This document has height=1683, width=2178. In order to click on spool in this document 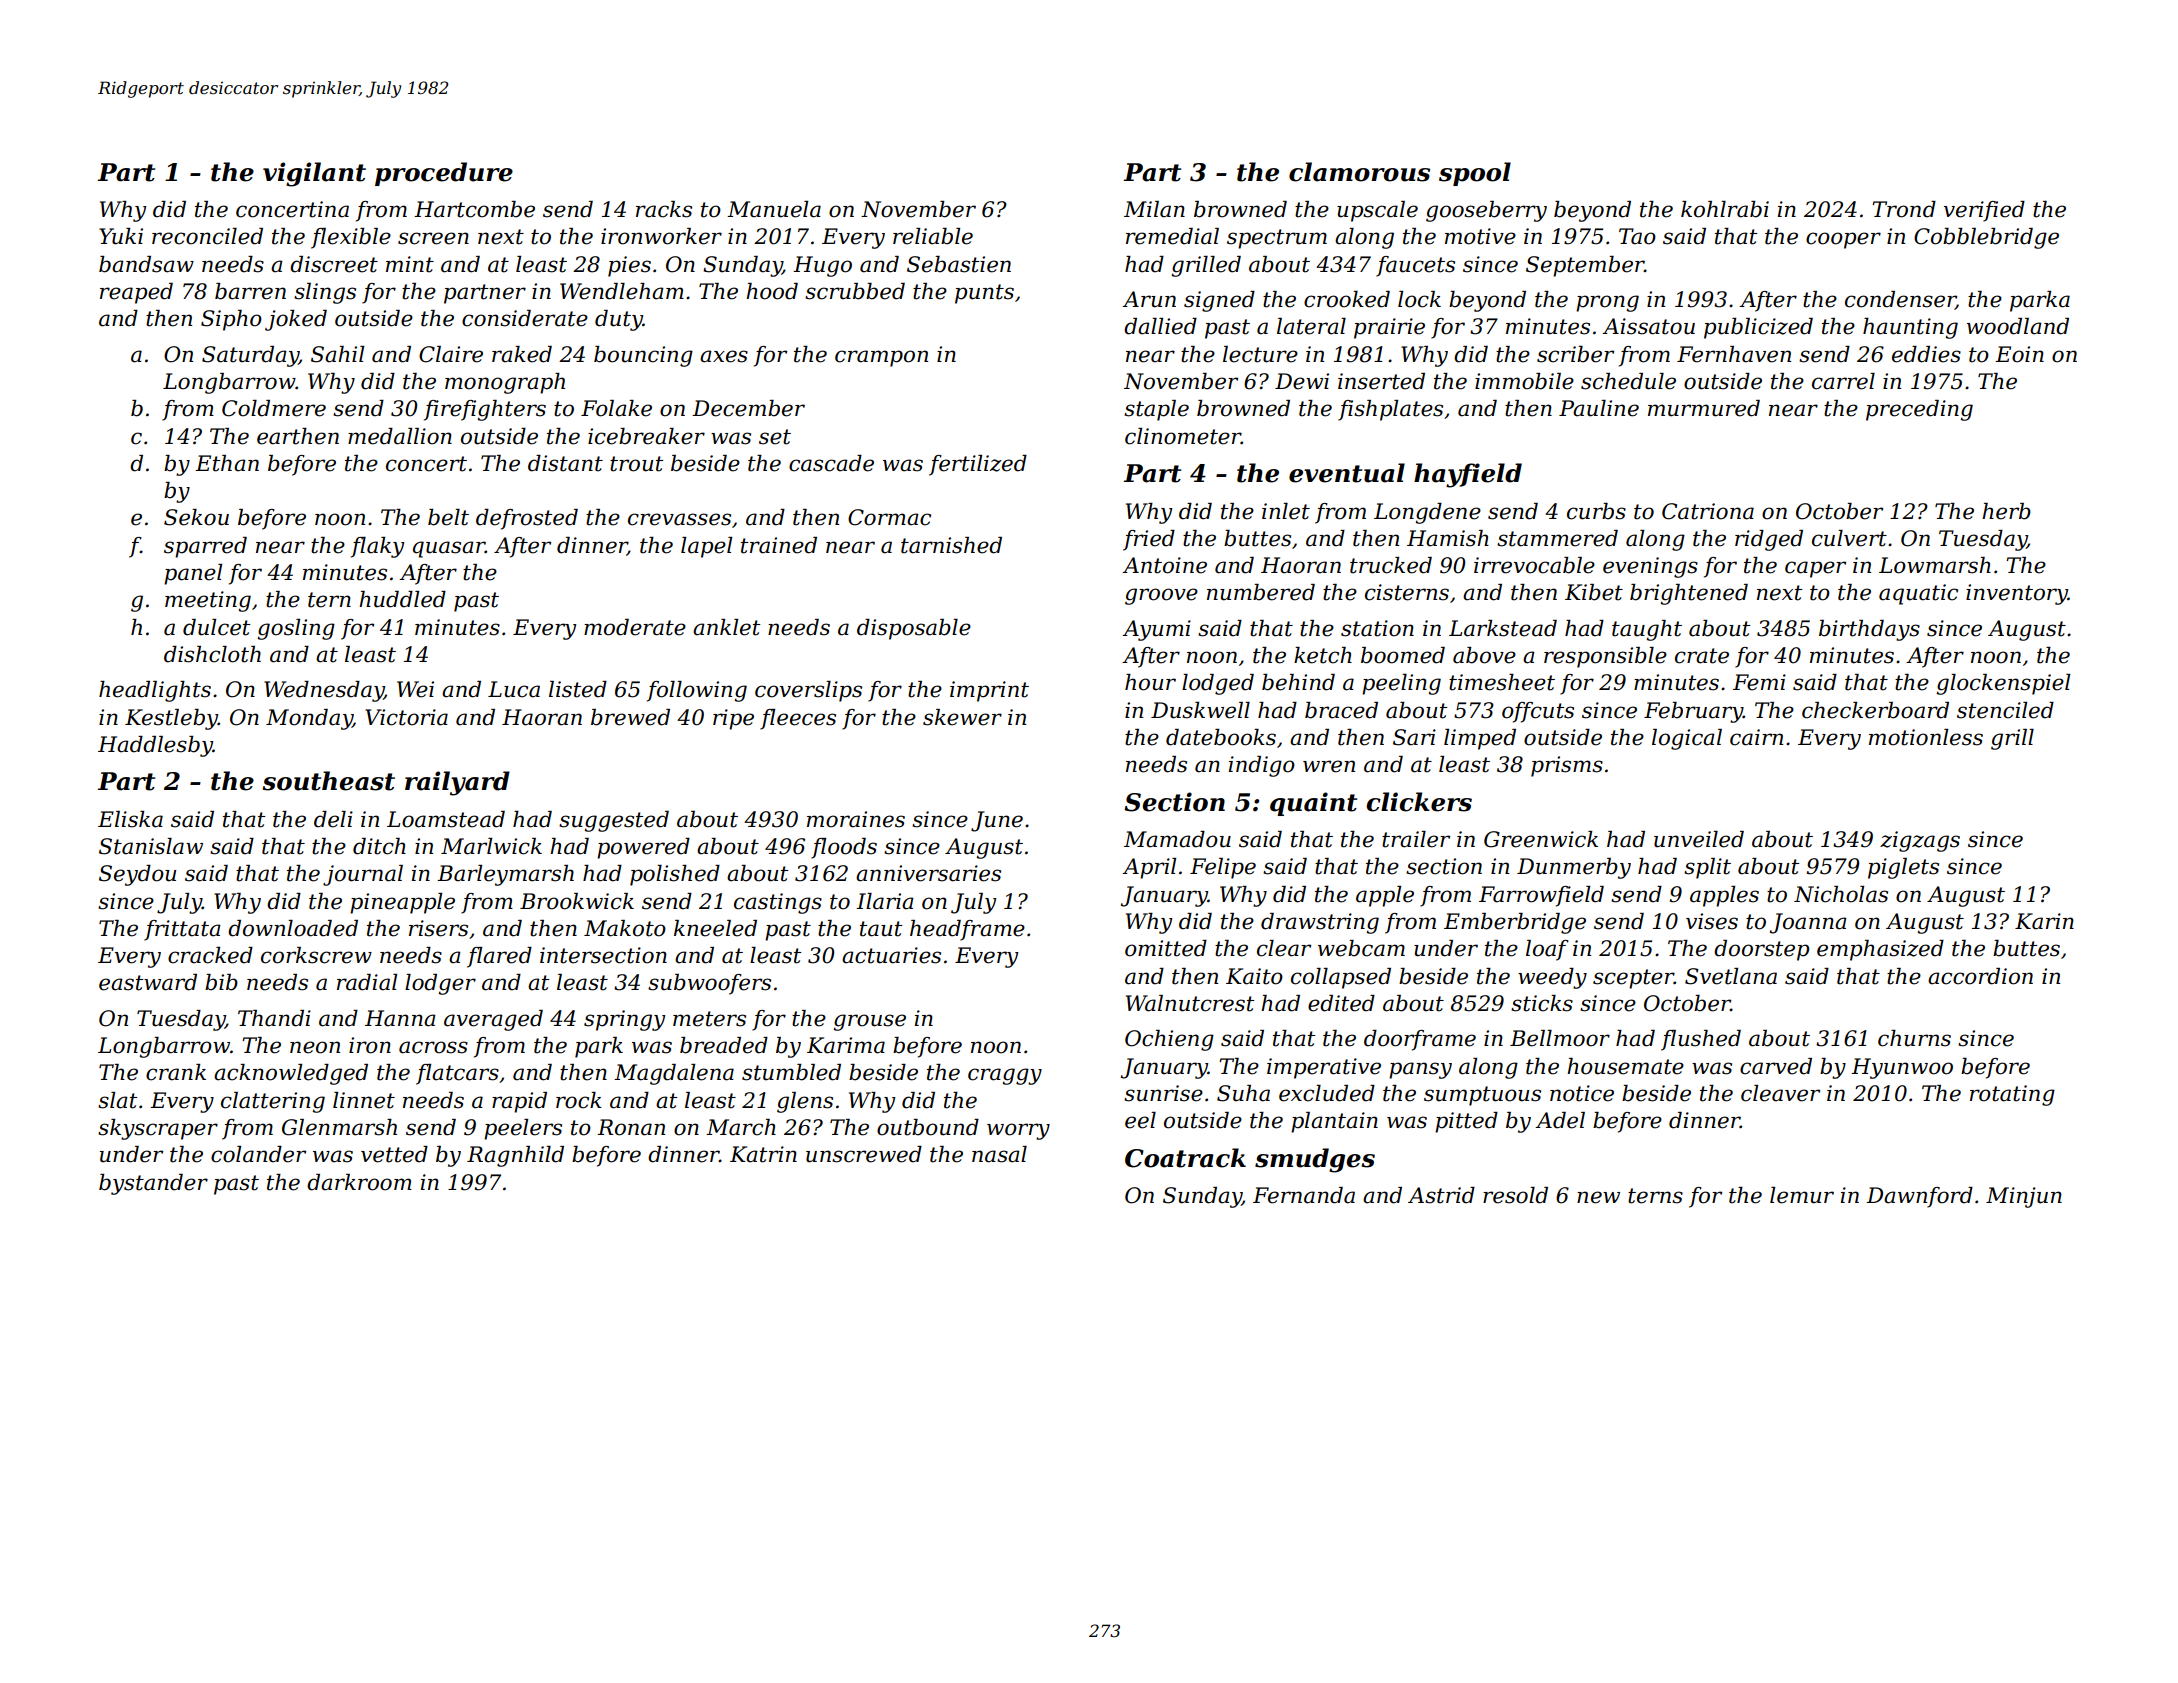, I will do `click(1475, 174)`.
